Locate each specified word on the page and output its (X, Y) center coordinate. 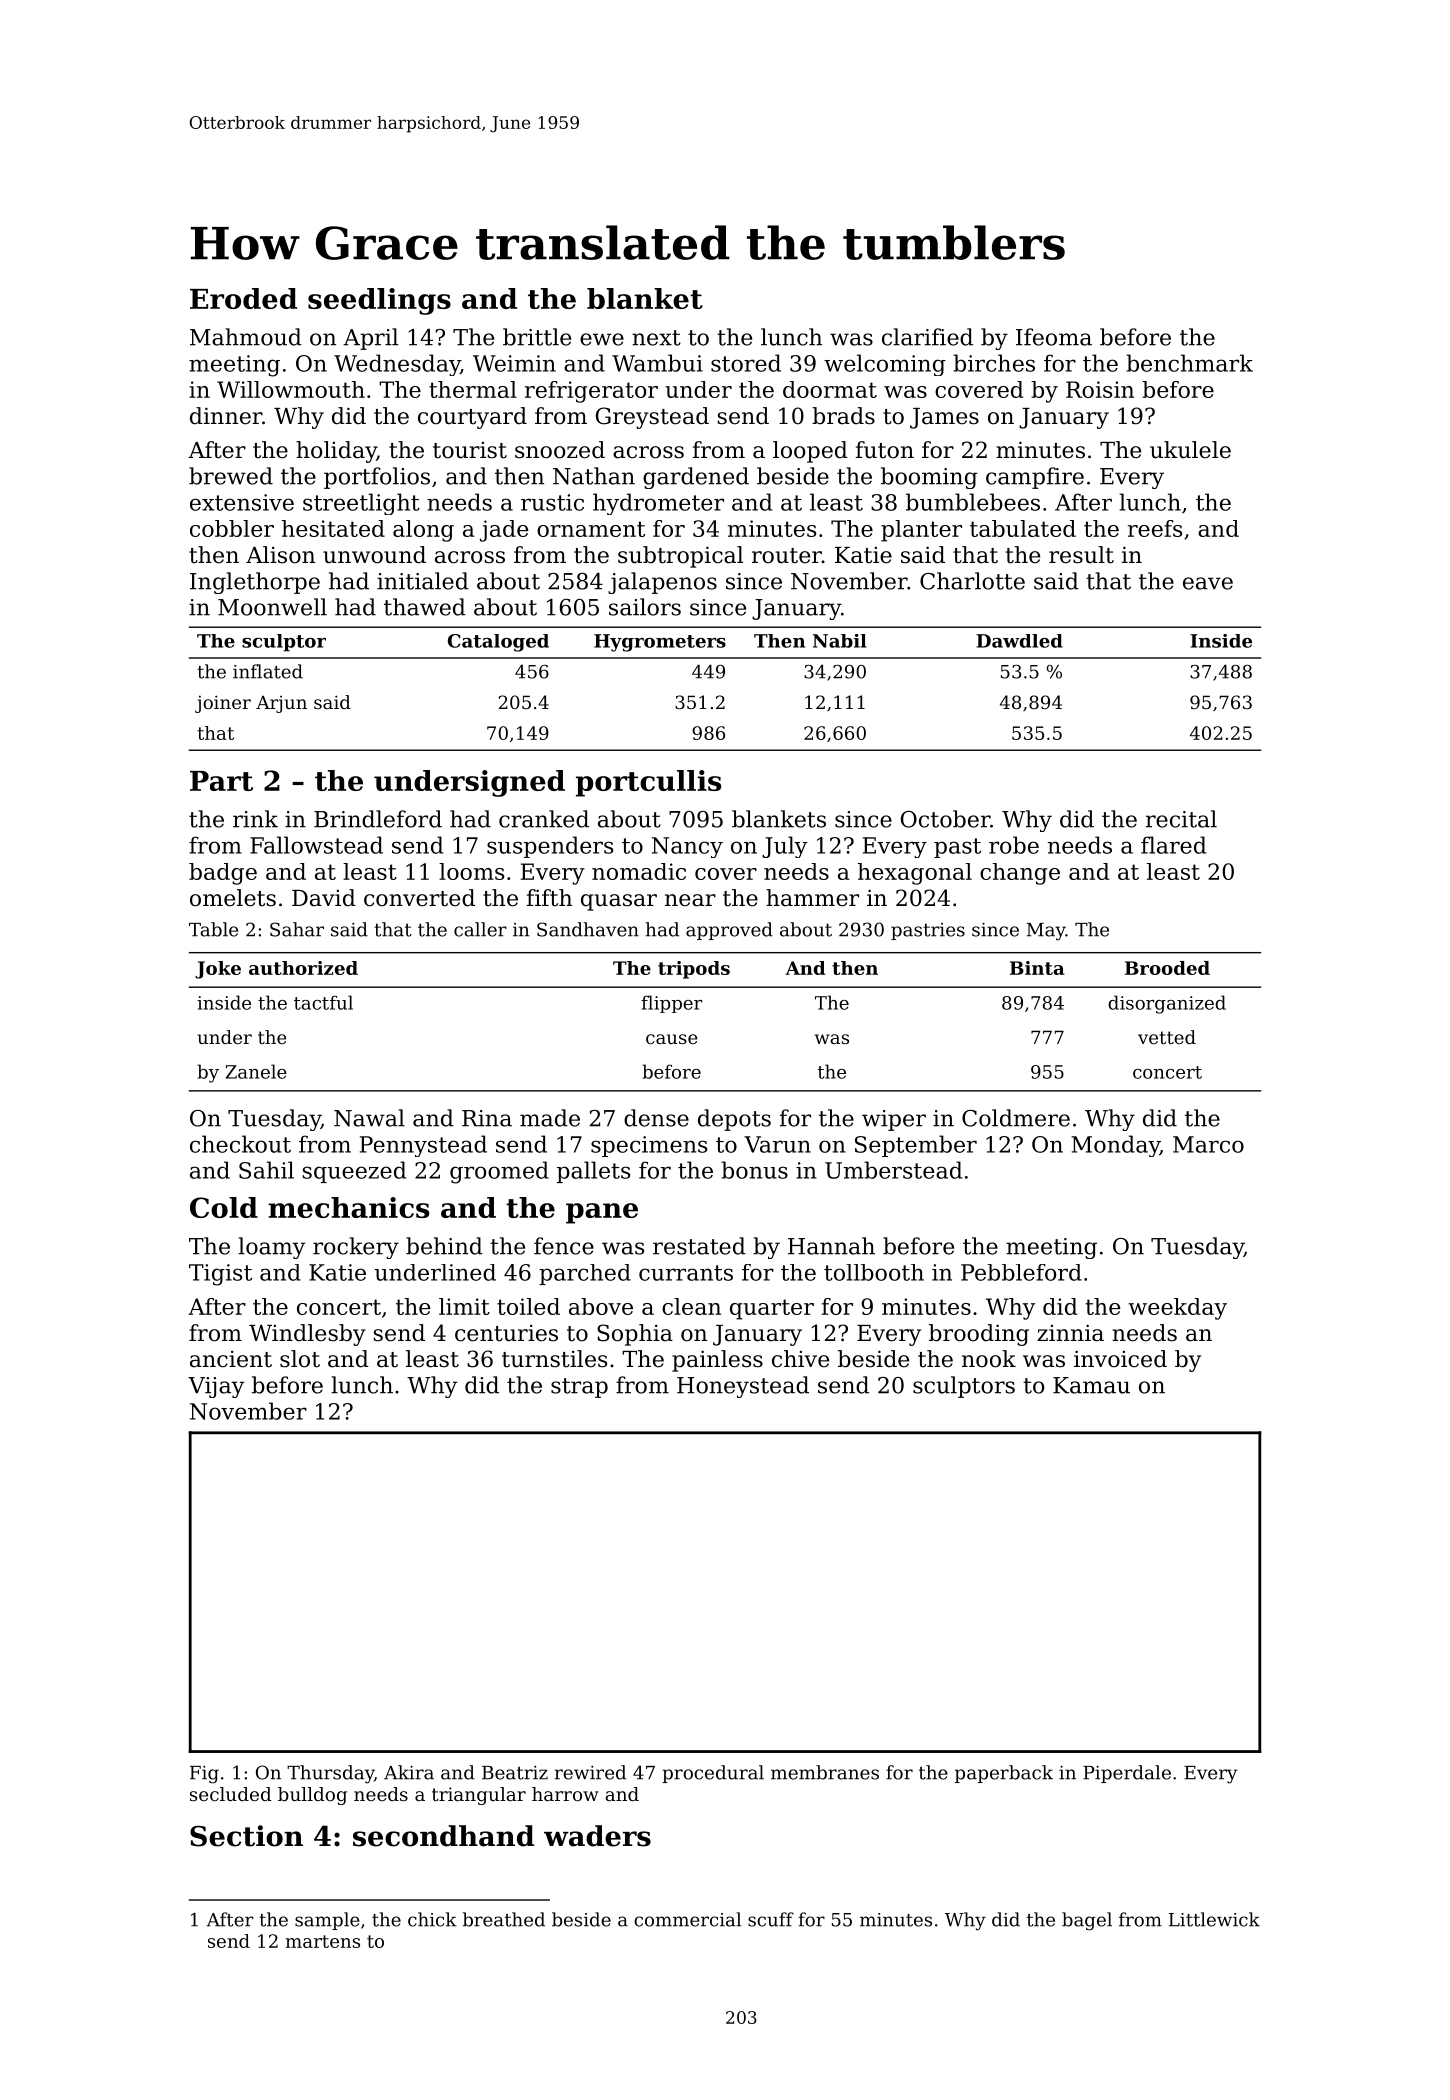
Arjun (281, 704)
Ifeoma (1054, 337)
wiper (894, 1120)
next (656, 338)
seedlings (379, 301)
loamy (271, 1248)
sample (327, 1921)
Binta (1037, 968)
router (787, 556)
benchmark (1189, 363)
